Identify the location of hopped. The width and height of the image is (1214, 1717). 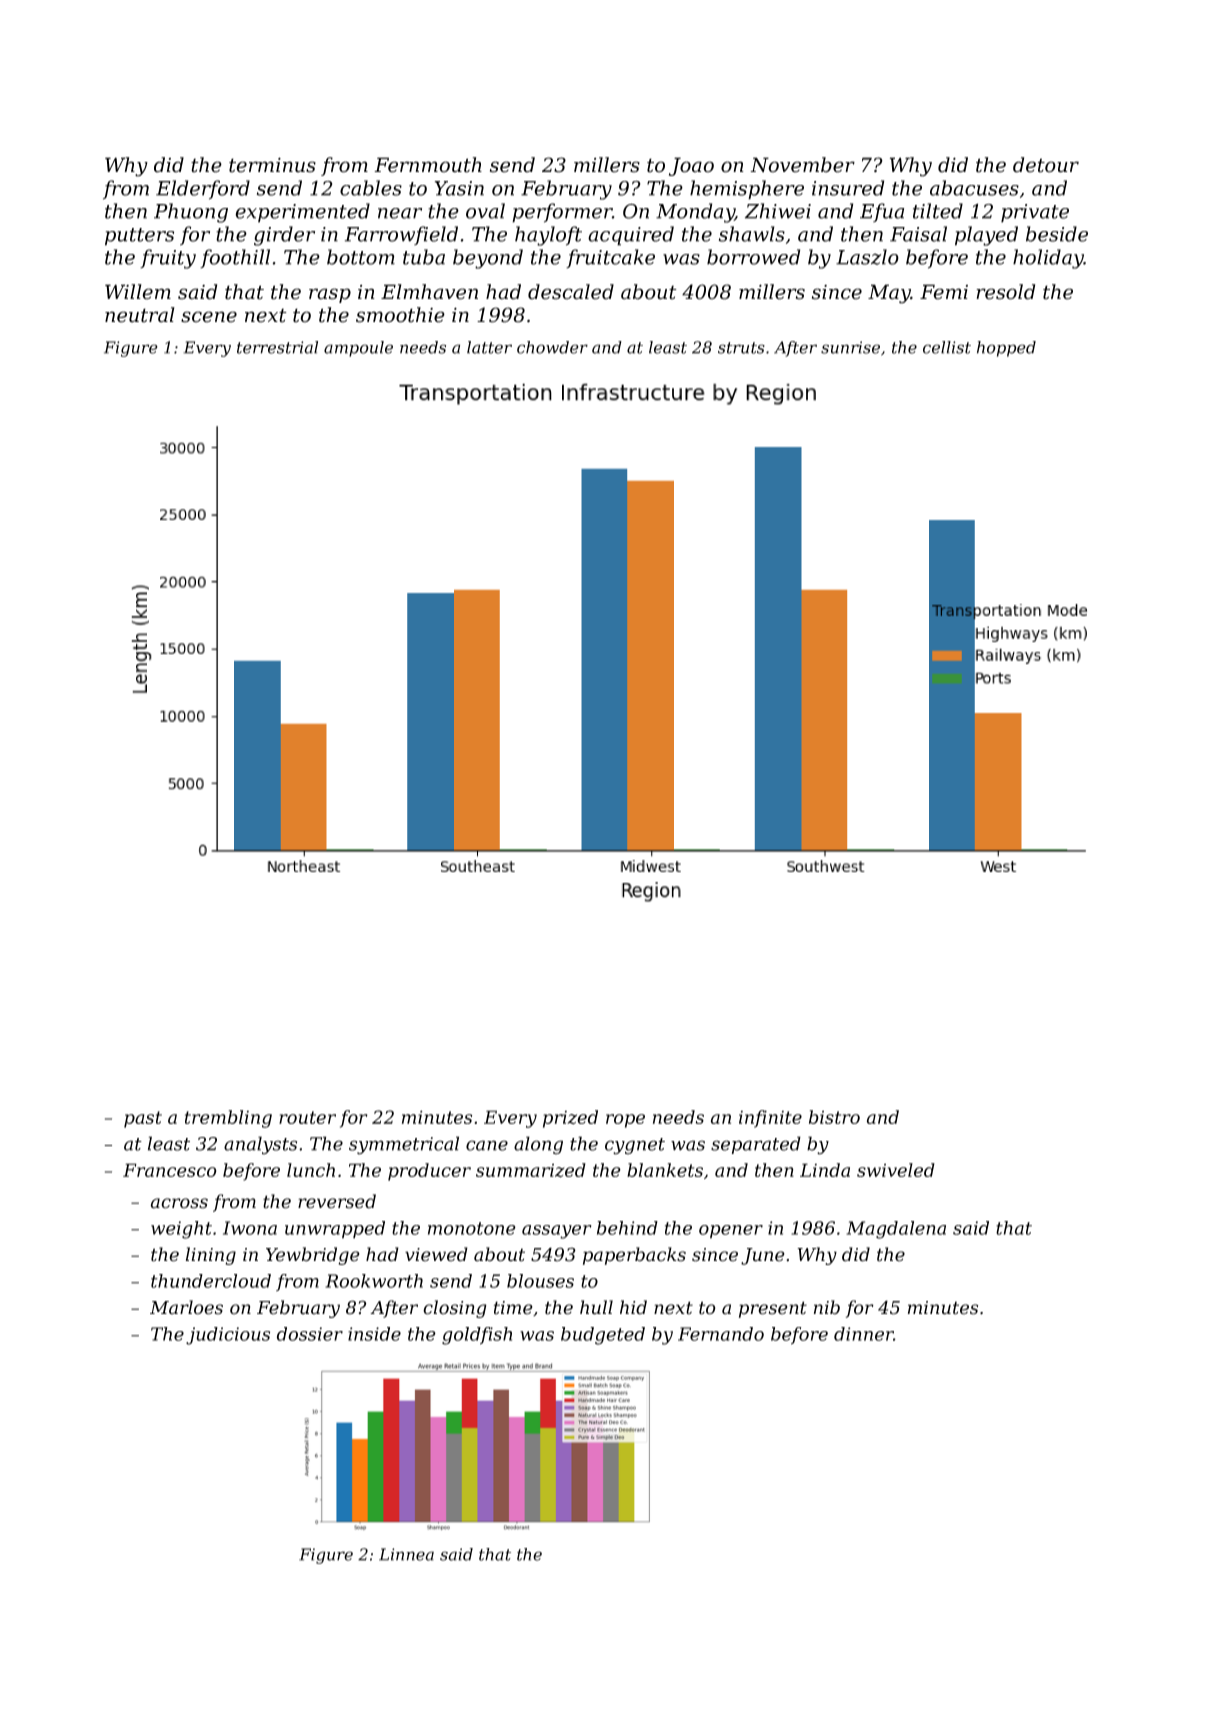
(1006, 349).
